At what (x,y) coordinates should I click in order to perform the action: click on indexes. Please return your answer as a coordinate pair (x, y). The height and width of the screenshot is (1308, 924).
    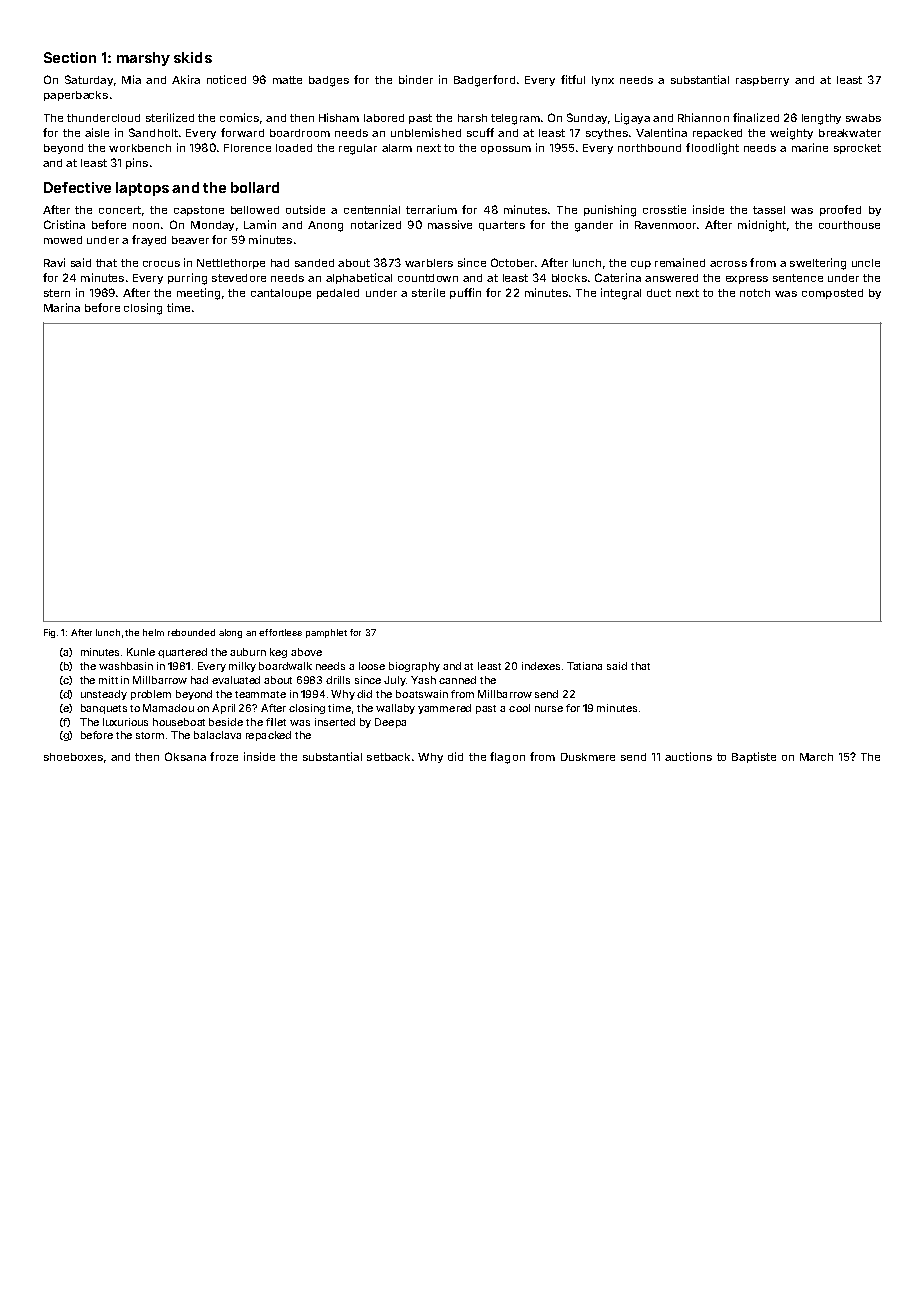
    Looking at the image, I should click on (541, 666).
